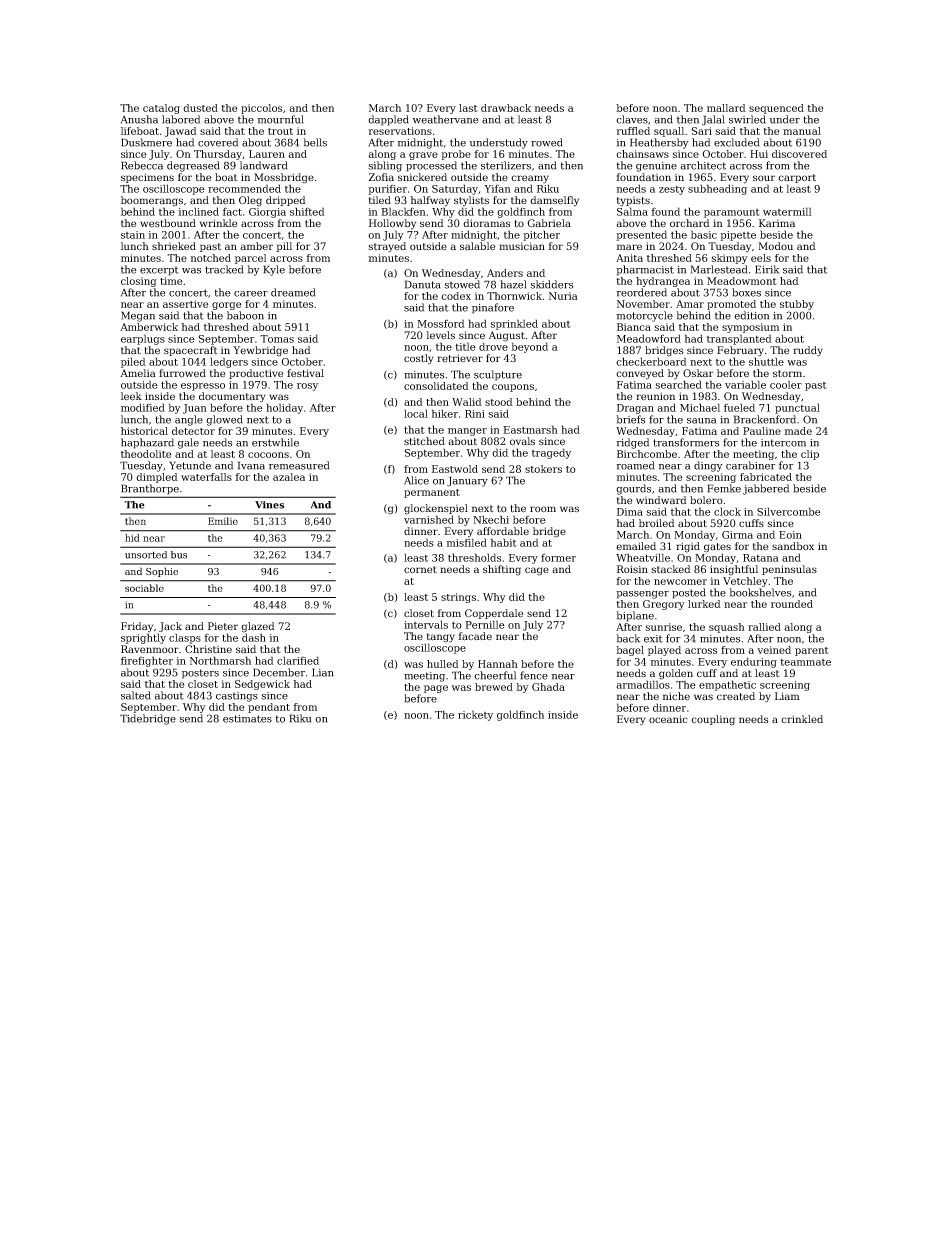 This page has width=952, height=1233. What do you see at coordinates (759, 154) in the page?
I see `Hui` at bounding box center [759, 154].
